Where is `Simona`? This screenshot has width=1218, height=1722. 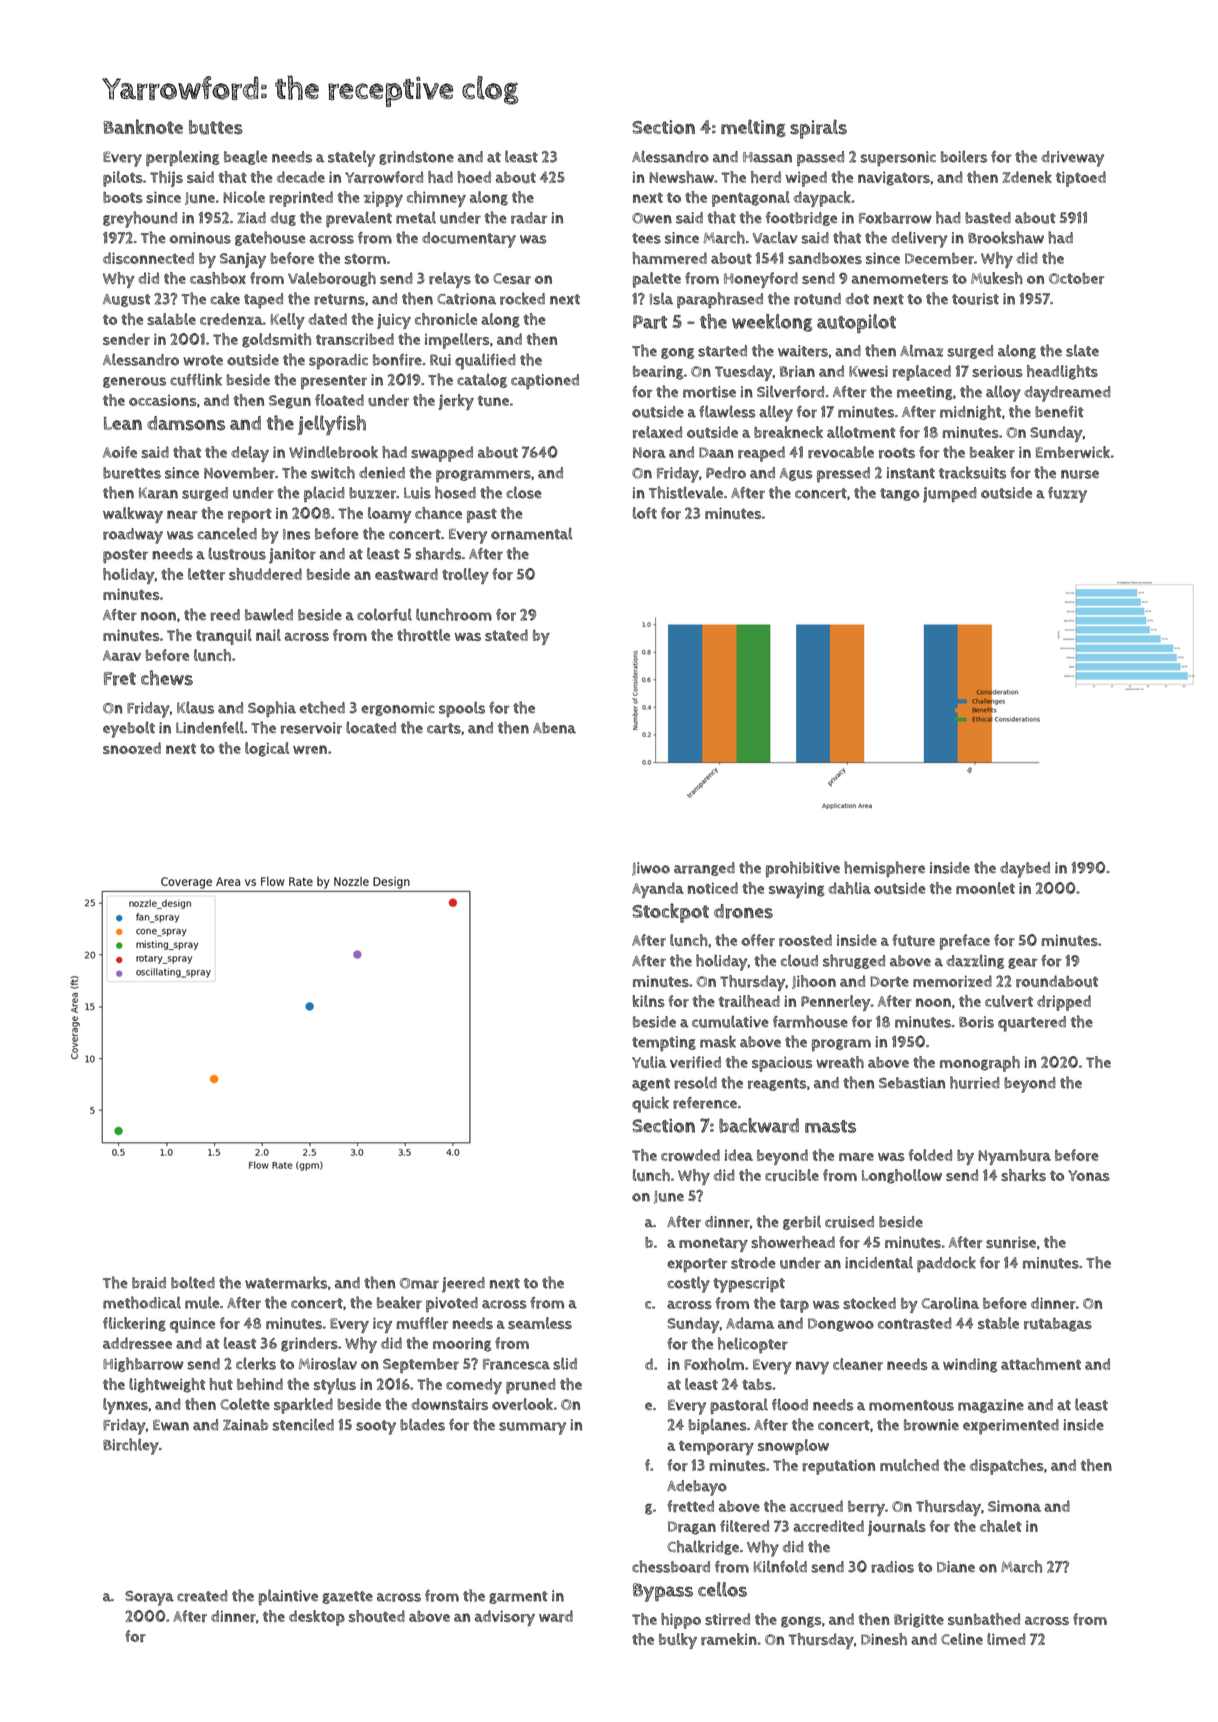
Simona is located at coordinates (1014, 1506).
